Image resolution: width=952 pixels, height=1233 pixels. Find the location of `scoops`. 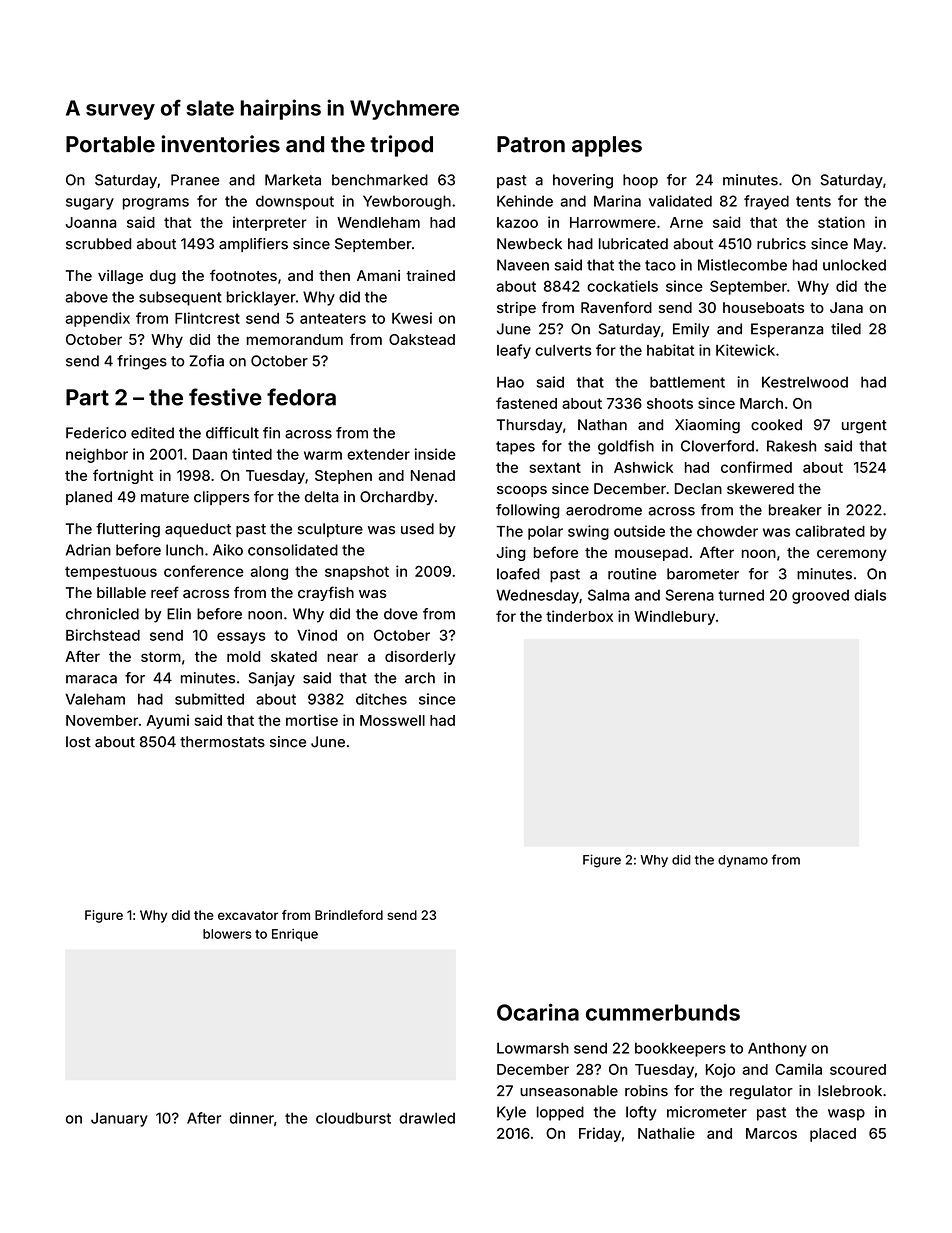

scoops is located at coordinates (522, 491).
